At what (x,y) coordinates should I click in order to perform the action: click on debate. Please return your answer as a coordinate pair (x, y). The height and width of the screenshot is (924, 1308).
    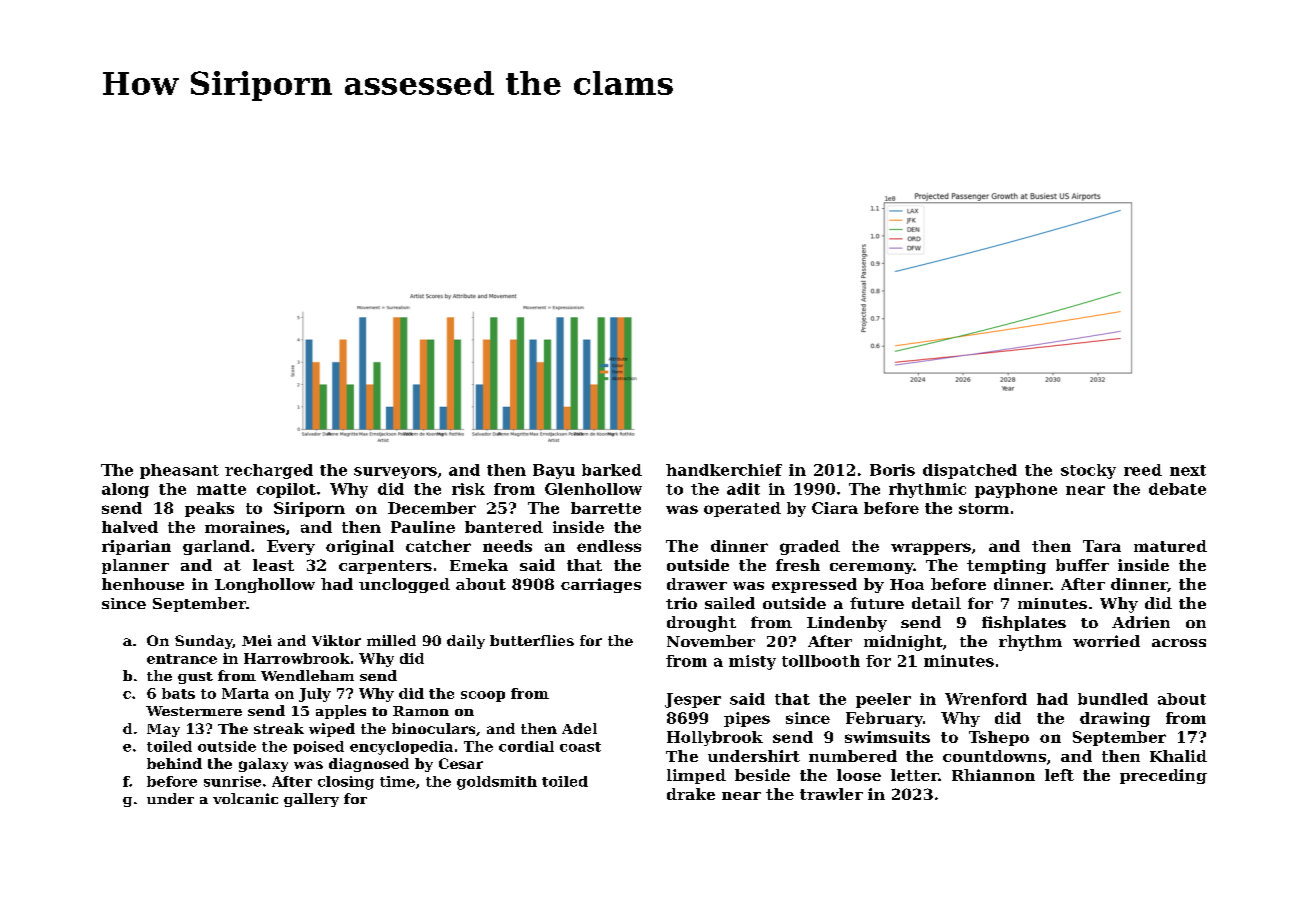
    Looking at the image, I should click on (1177, 489).
